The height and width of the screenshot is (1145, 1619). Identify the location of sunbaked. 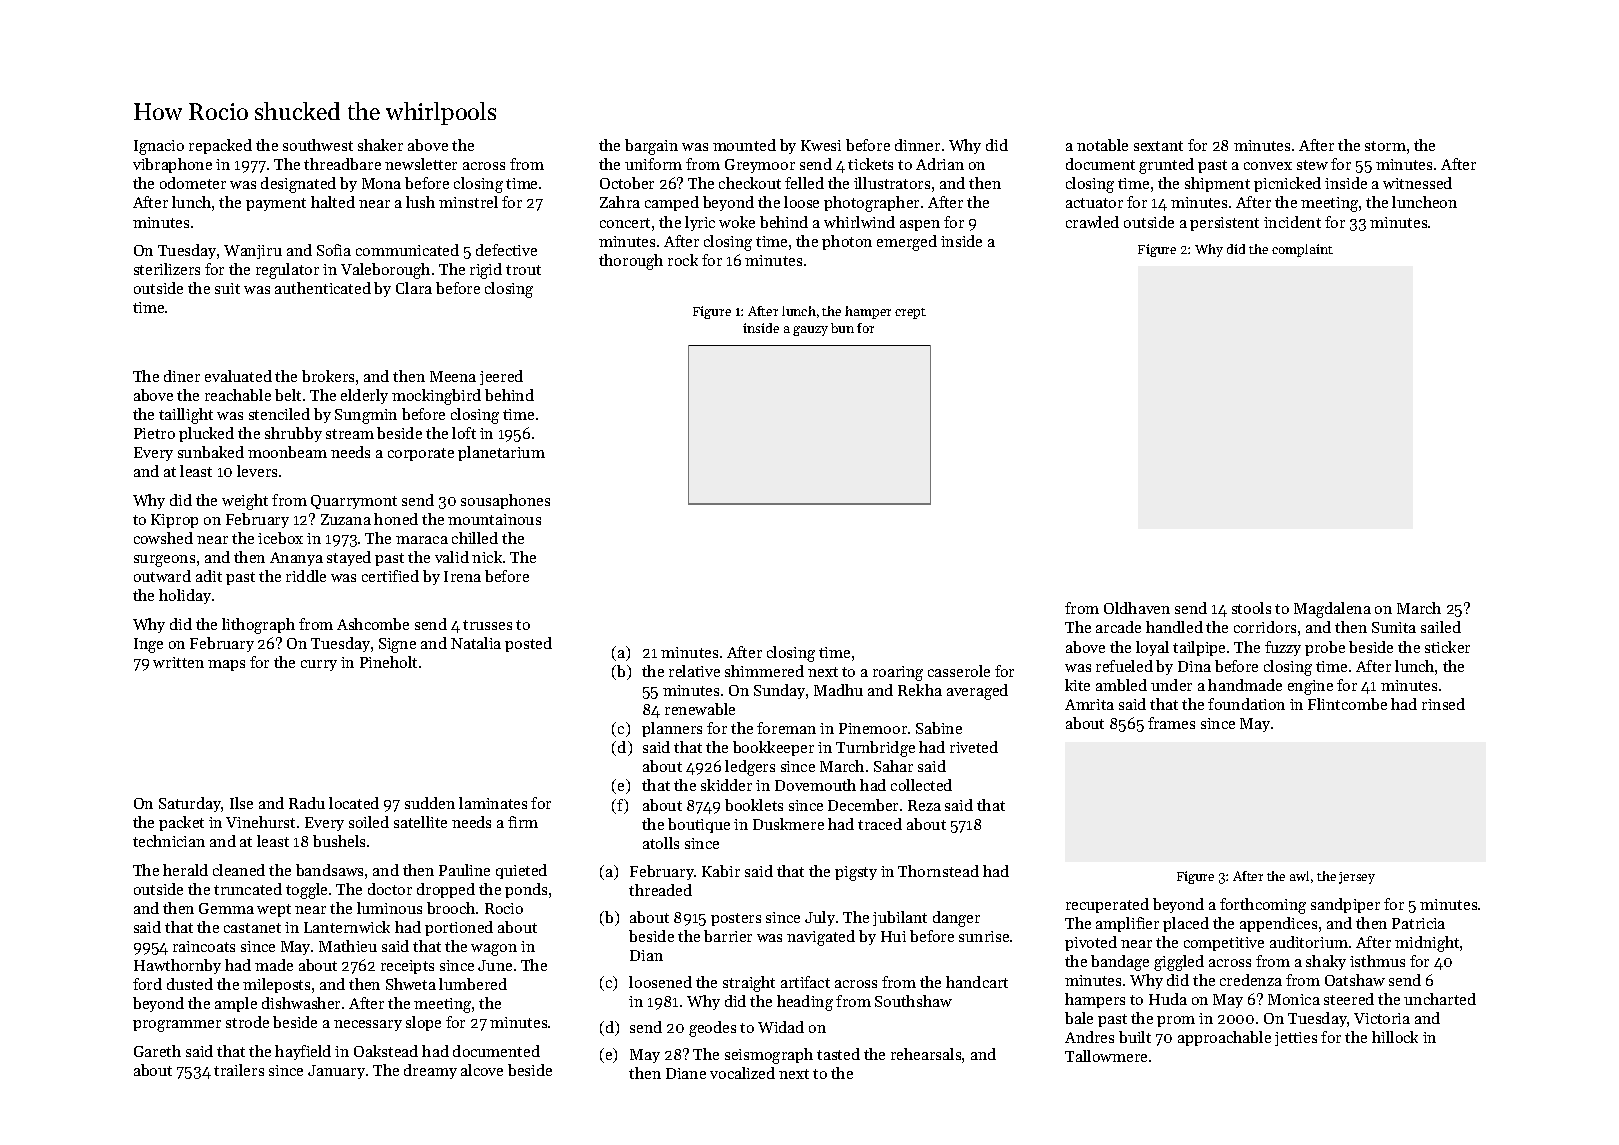
(211, 452).
